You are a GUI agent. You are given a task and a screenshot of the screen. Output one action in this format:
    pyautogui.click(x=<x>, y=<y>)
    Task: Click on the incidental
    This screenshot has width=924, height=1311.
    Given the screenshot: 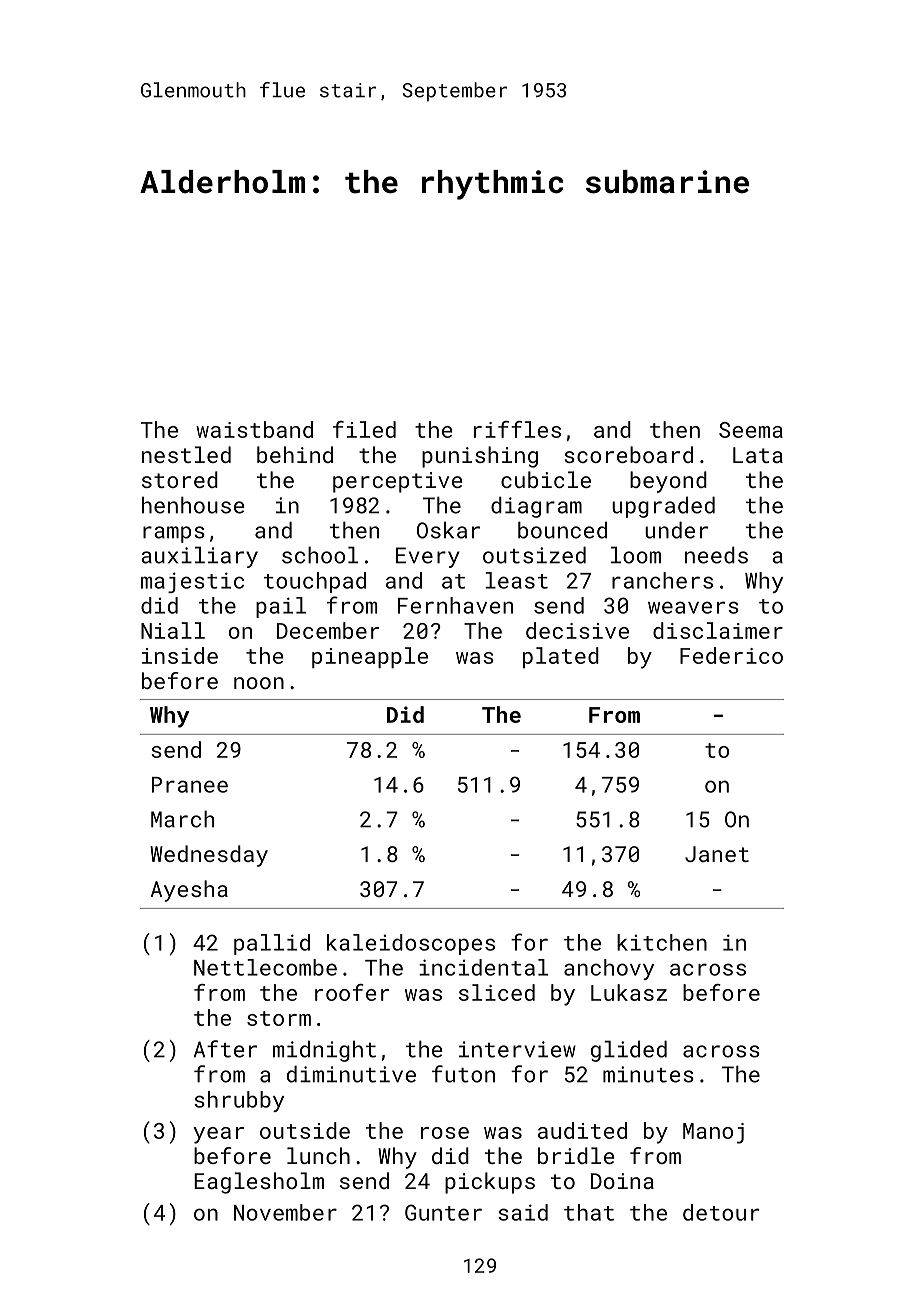 What is the action you would take?
    pyautogui.click(x=483, y=967)
